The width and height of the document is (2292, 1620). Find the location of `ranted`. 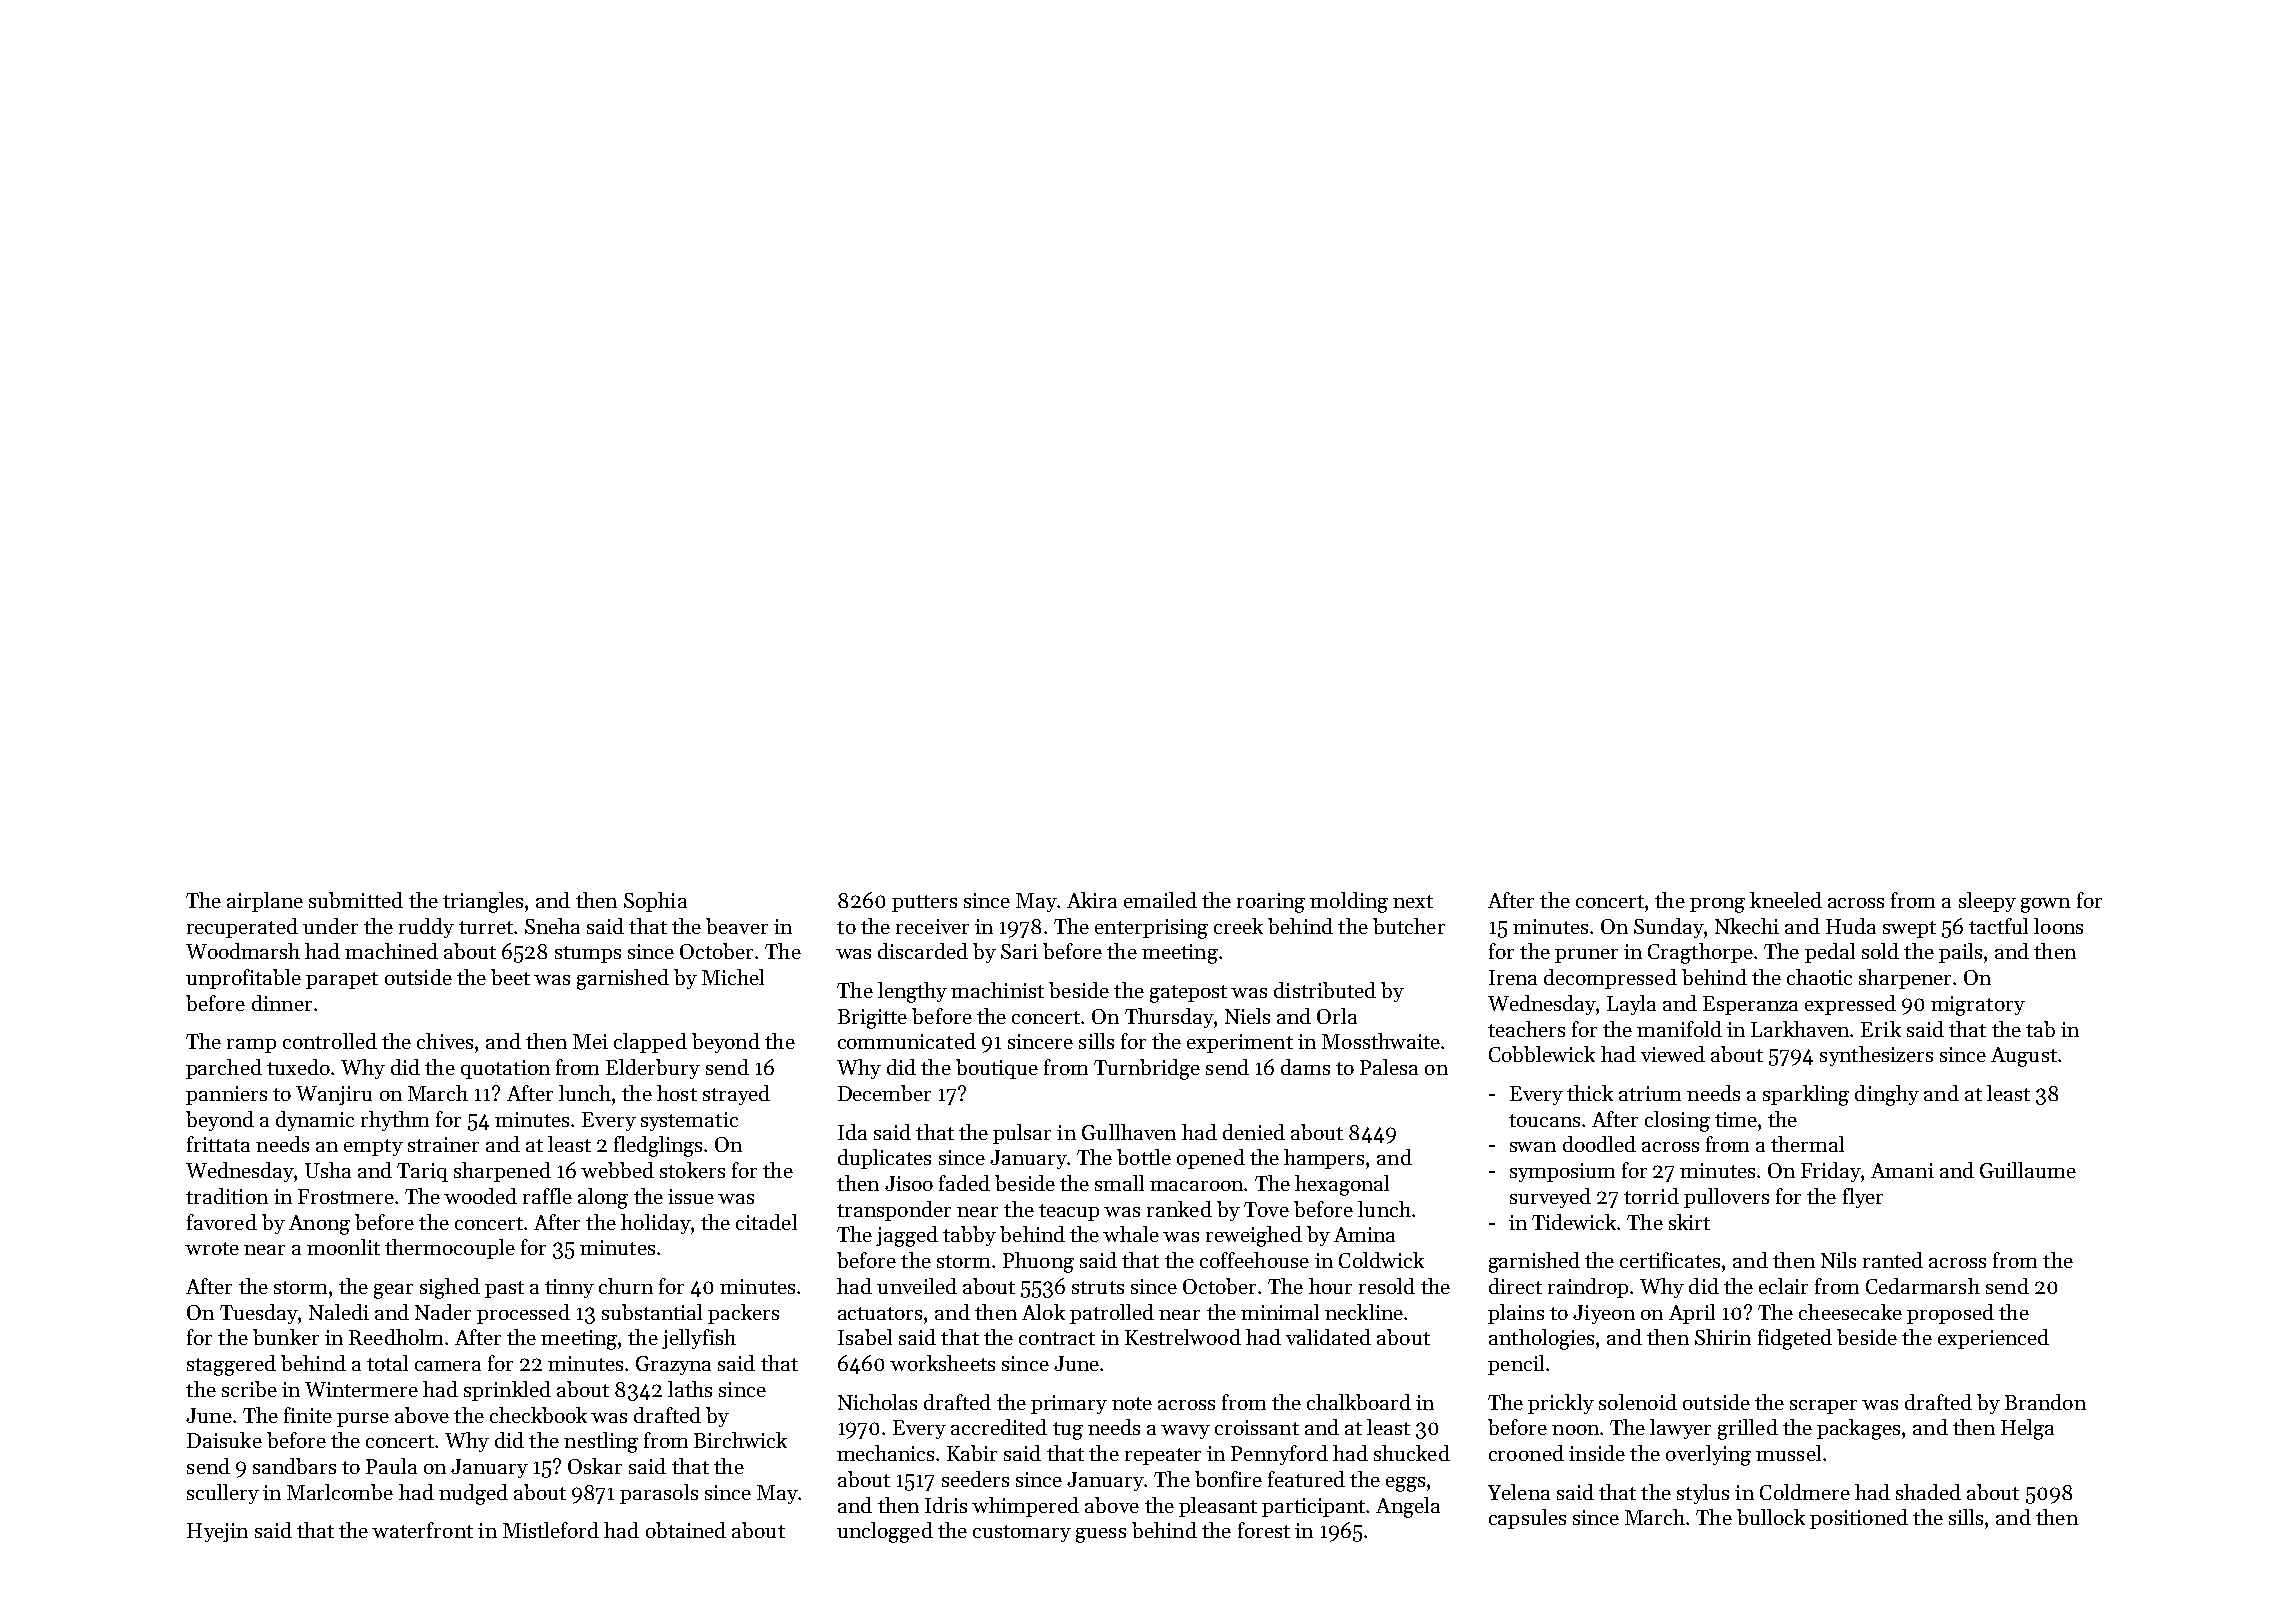

ranted is located at coordinates (1893, 1260).
